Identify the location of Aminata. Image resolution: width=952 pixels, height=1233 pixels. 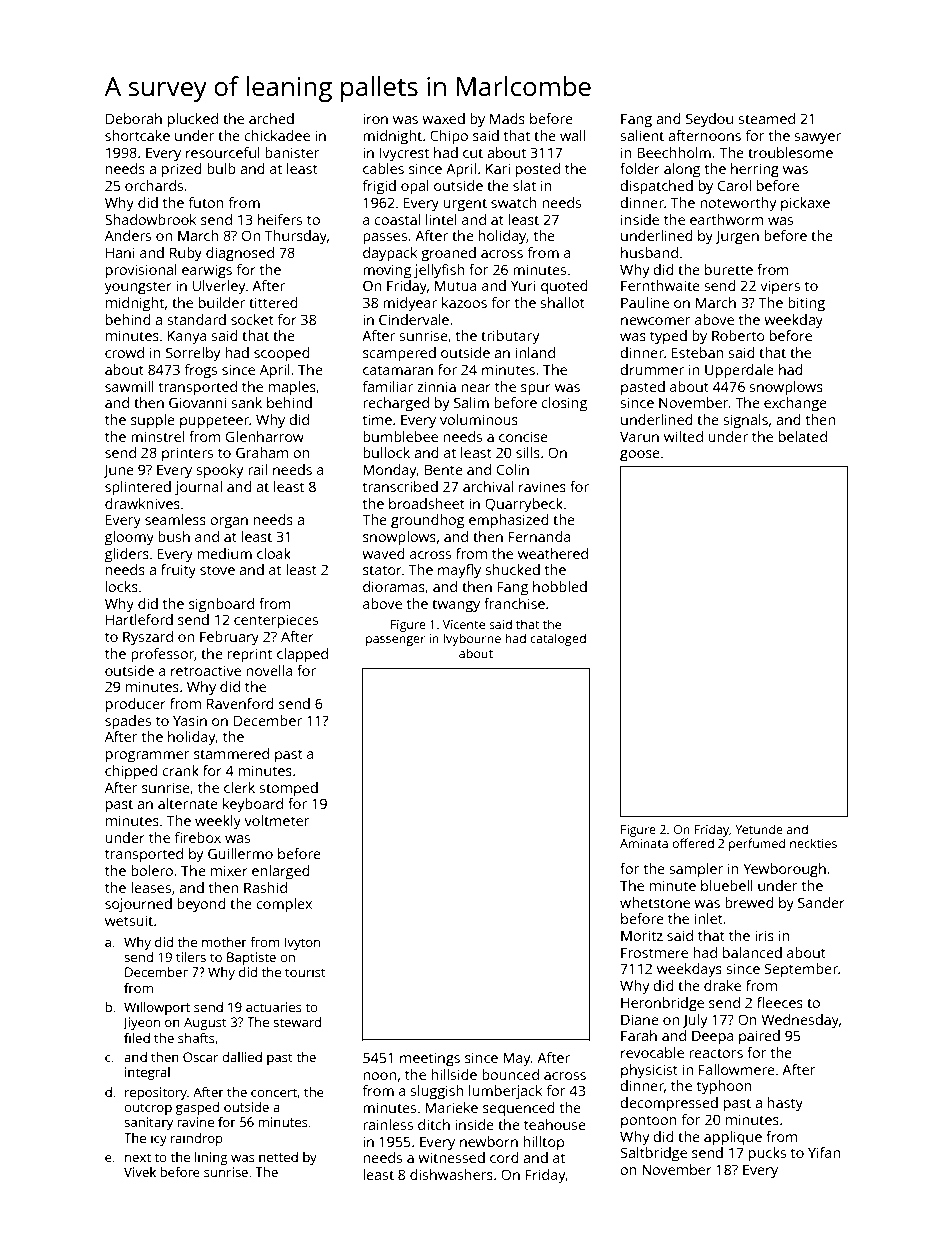
(644, 843).
